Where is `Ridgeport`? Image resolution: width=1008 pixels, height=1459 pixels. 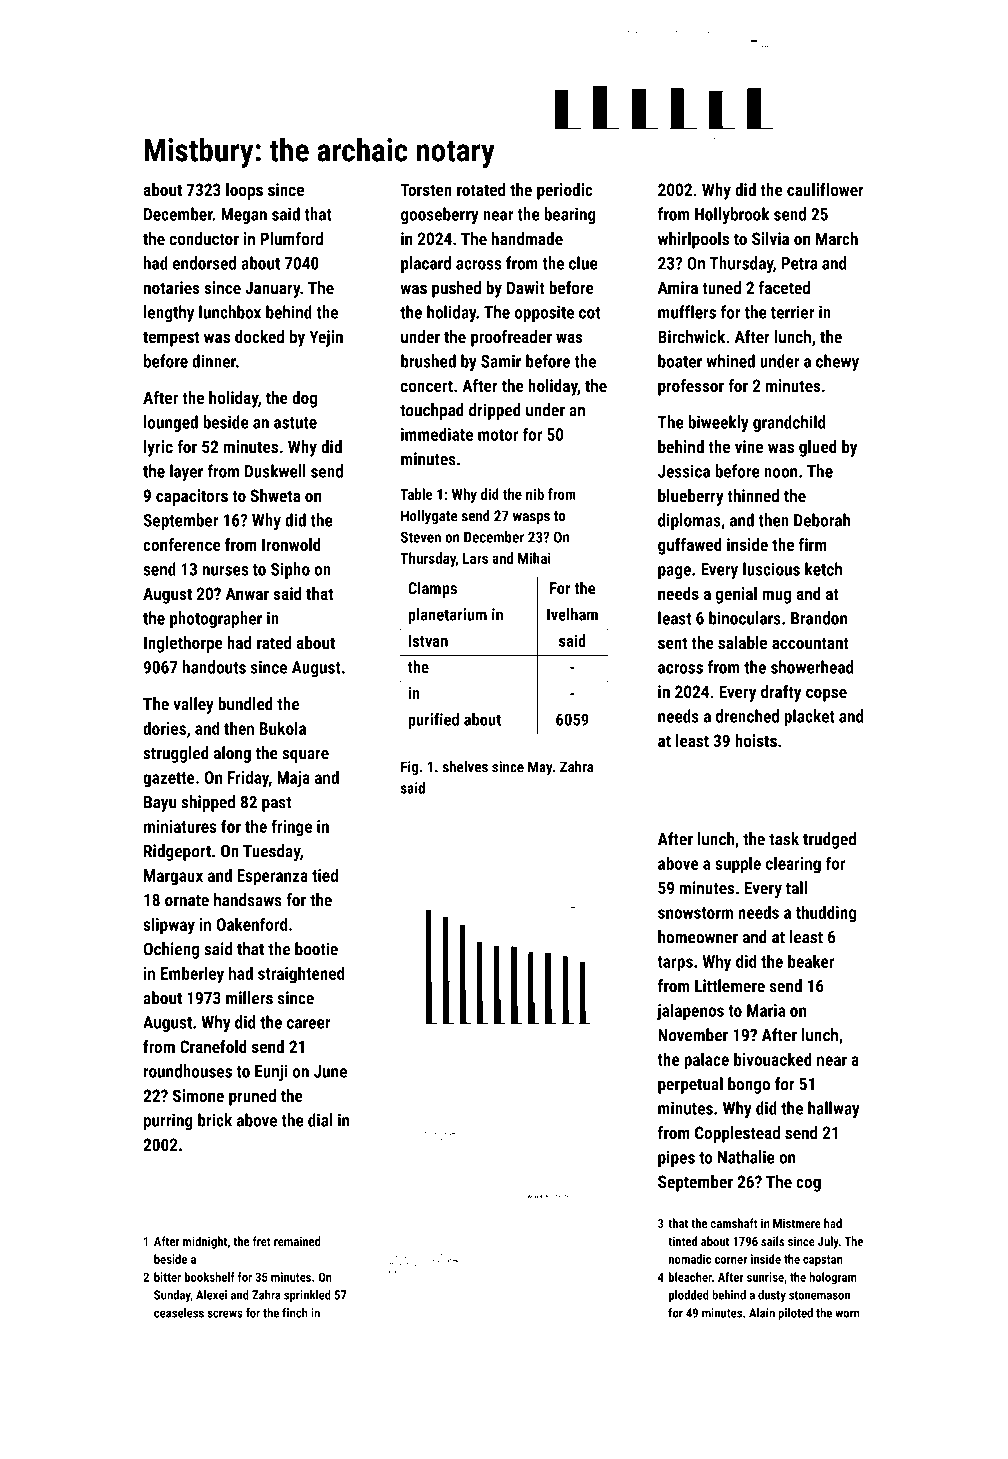 Ridgeport is located at coordinates (177, 852).
